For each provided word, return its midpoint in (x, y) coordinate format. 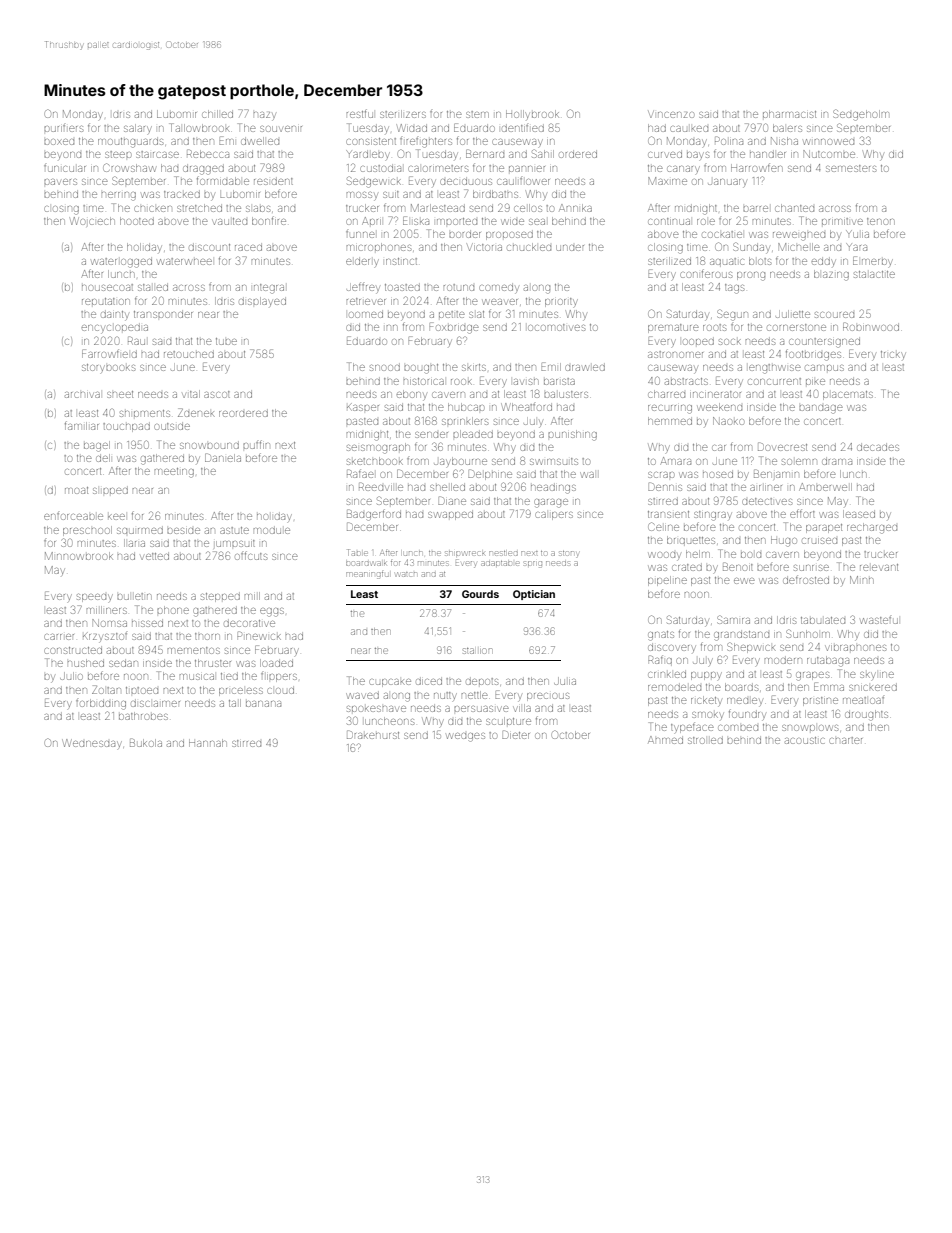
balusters (566, 394)
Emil (551, 366)
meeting (174, 473)
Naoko (728, 421)
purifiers (63, 128)
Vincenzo (671, 114)
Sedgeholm (861, 115)
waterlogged (121, 263)
